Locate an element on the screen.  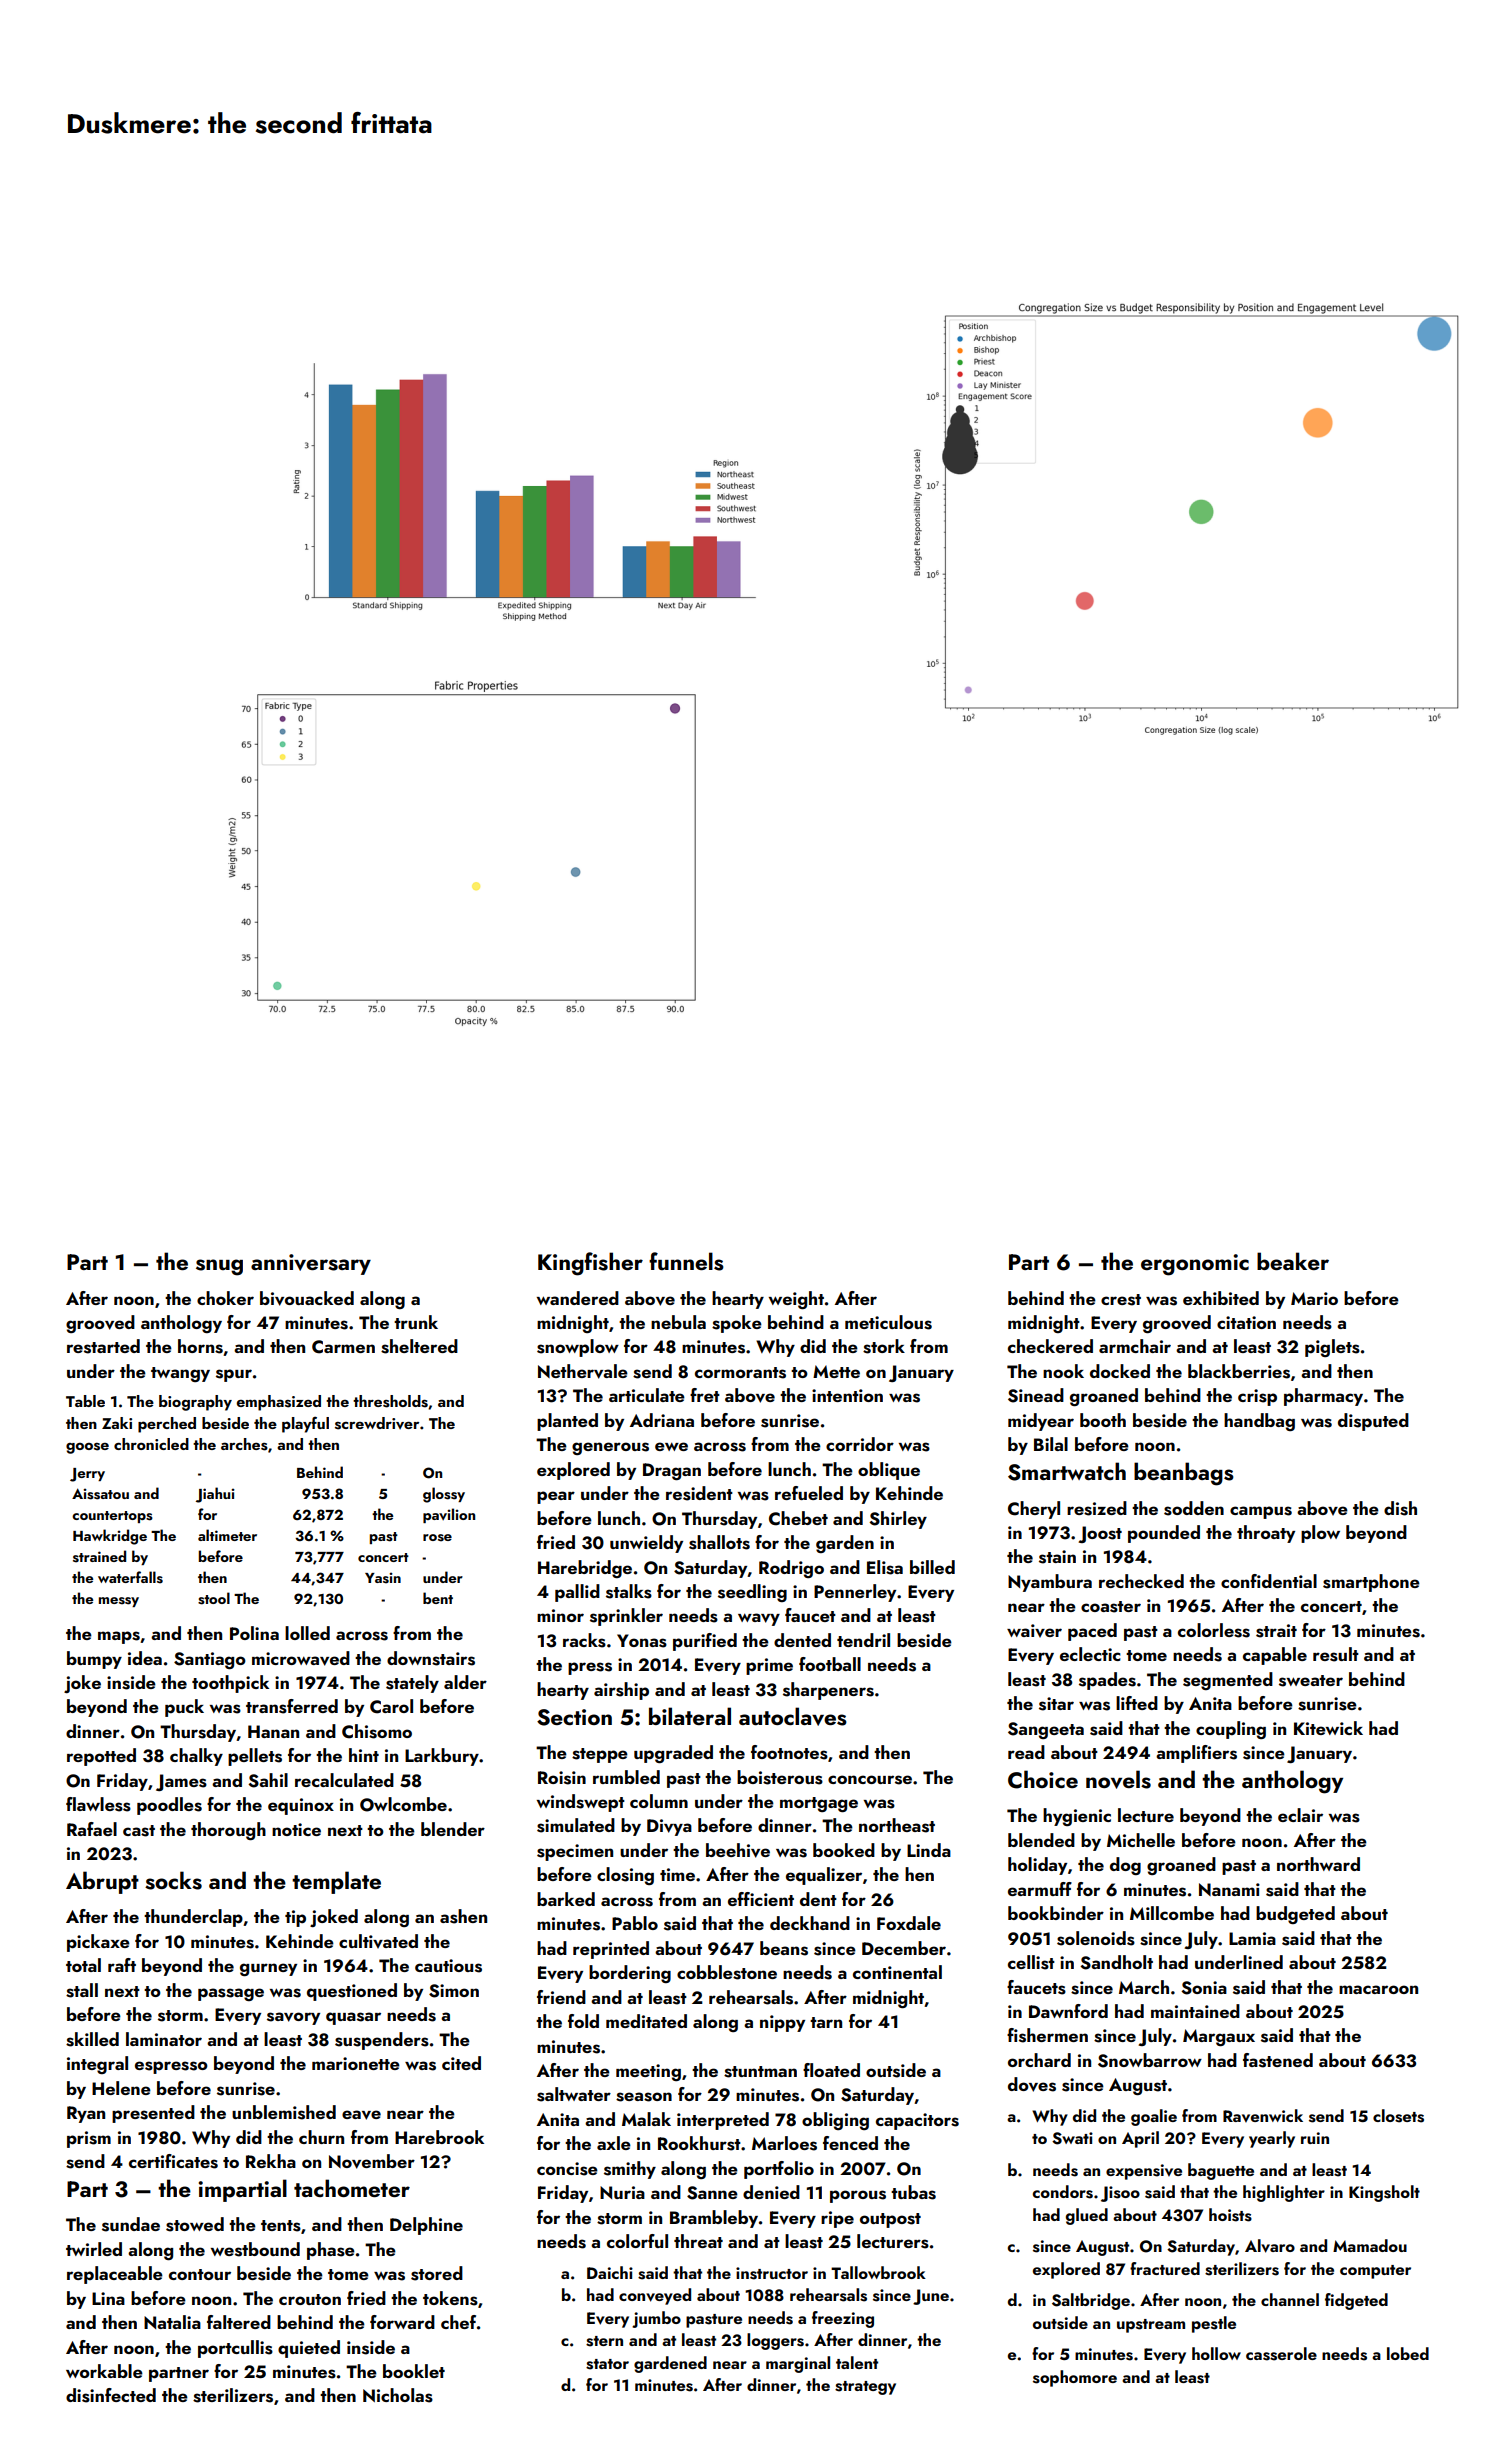
Kitewick is located at coordinates (1328, 1728).
